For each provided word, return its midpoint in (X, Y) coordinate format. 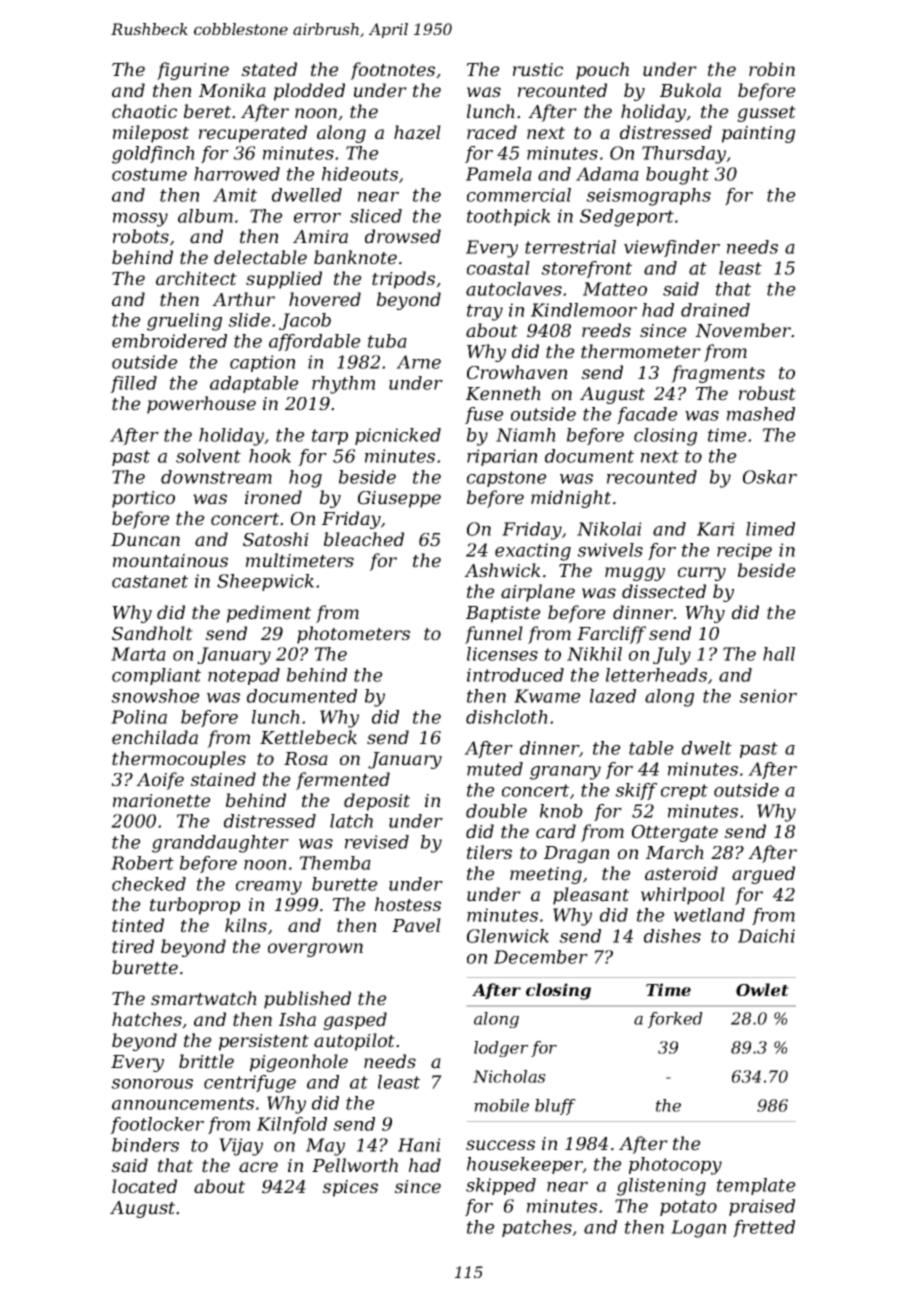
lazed (613, 696)
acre (258, 1167)
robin (772, 69)
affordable (315, 342)
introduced (515, 675)
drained (715, 310)
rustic (538, 70)
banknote (355, 257)
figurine (193, 71)
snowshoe (155, 696)
